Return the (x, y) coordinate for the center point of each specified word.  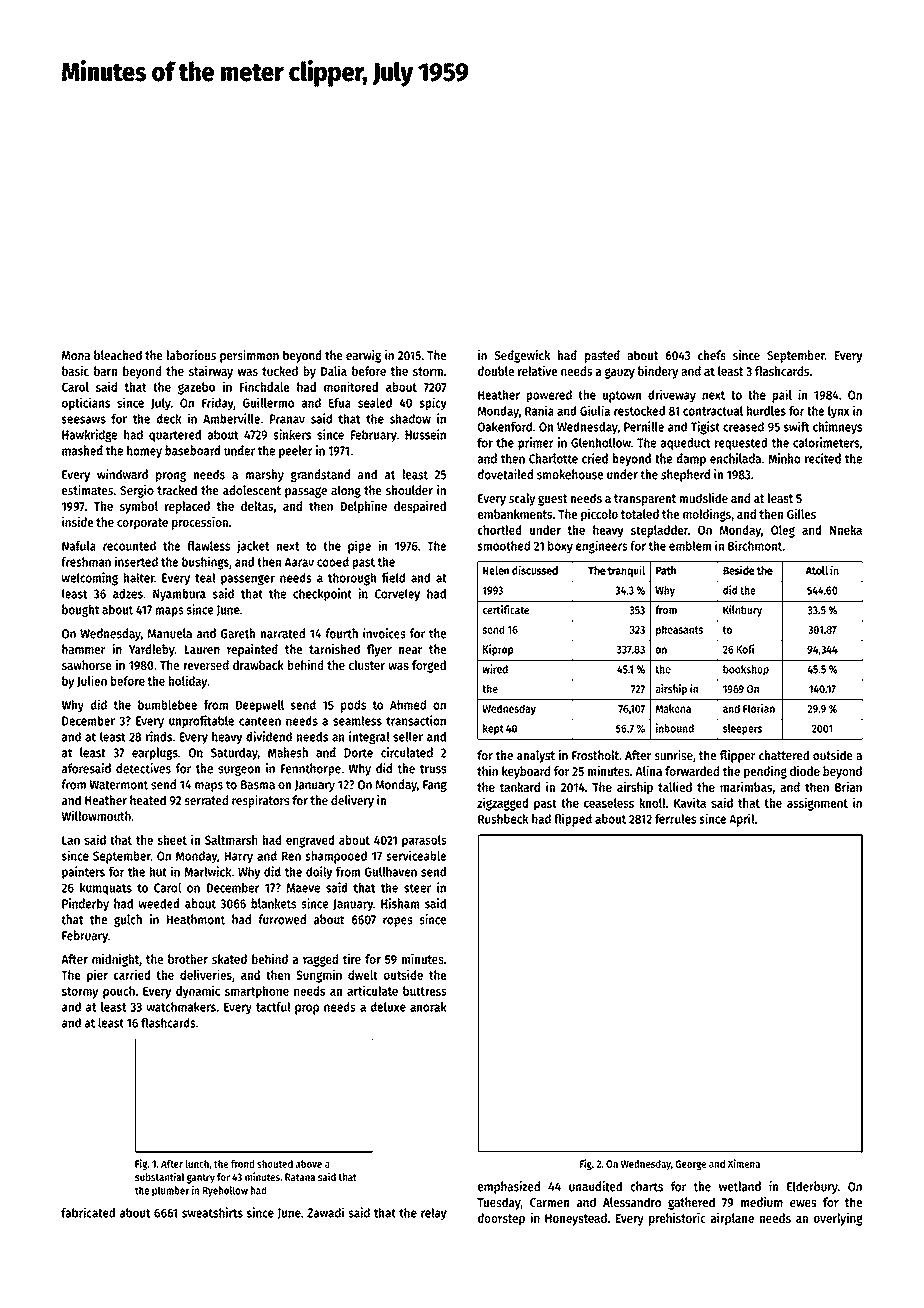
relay (434, 1214)
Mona (76, 355)
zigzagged (502, 804)
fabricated (88, 1212)
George (691, 1165)
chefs (712, 355)
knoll (653, 803)
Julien (92, 681)
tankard (520, 787)
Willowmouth (96, 815)
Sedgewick (522, 356)
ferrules (675, 819)
